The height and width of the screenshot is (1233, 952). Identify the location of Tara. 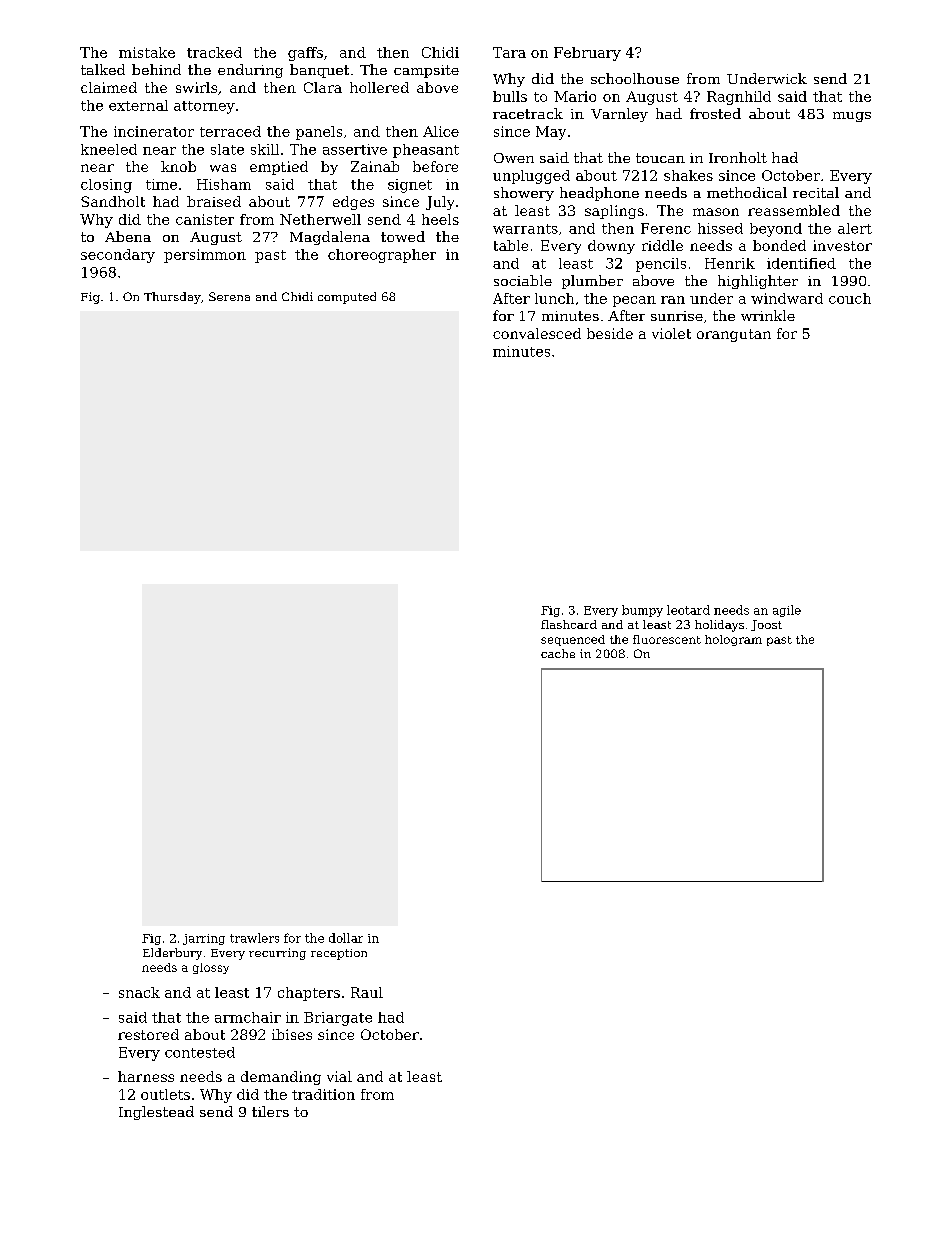
(509, 52).
